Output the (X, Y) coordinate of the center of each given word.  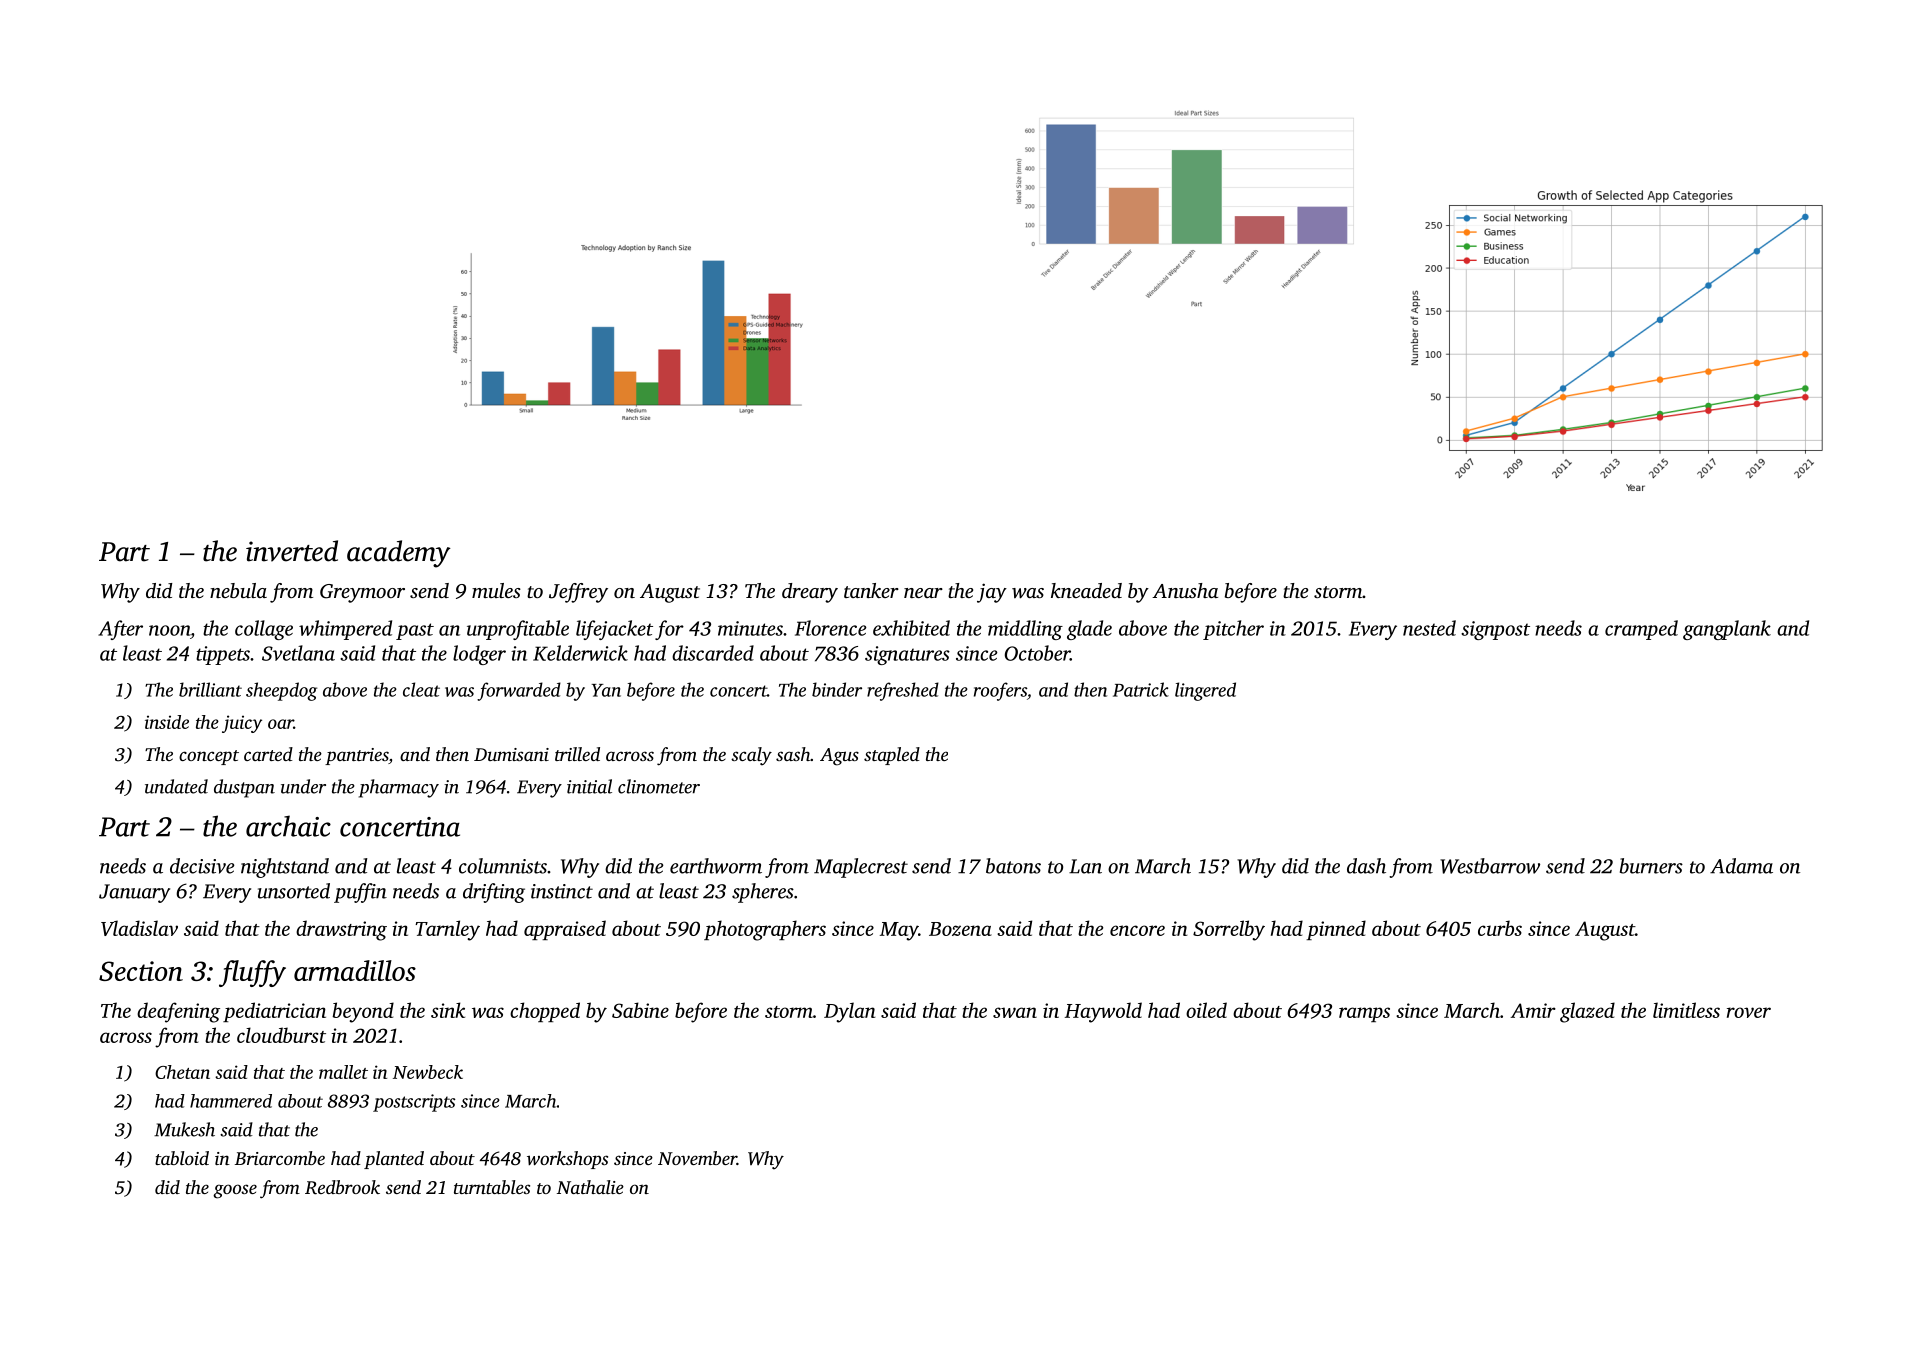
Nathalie (590, 1187)
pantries (357, 756)
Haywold (1103, 1012)
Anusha (1185, 590)
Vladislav (139, 928)
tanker (871, 590)
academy (399, 554)
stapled (892, 756)
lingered (1205, 691)
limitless (1686, 1010)
